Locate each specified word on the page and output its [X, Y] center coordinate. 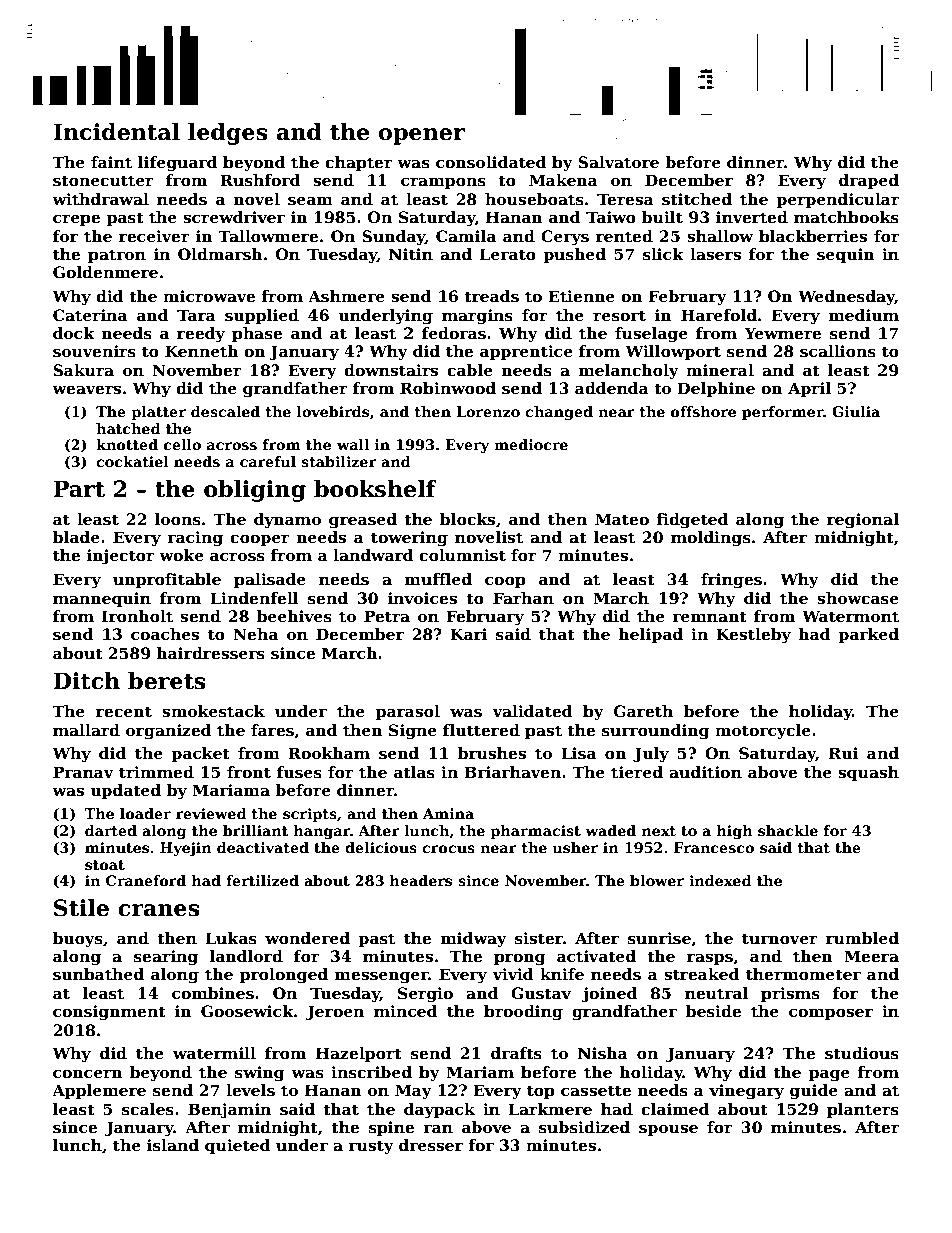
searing [166, 958]
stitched [697, 199]
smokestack [213, 711]
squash [868, 773]
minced [406, 1011]
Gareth [643, 711]
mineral [720, 370]
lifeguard [178, 164]
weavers [86, 390]
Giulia [856, 411]
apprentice [526, 352]
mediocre [531, 444]
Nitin [411, 254]
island [173, 1145]
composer [831, 1014]
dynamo [287, 521]
